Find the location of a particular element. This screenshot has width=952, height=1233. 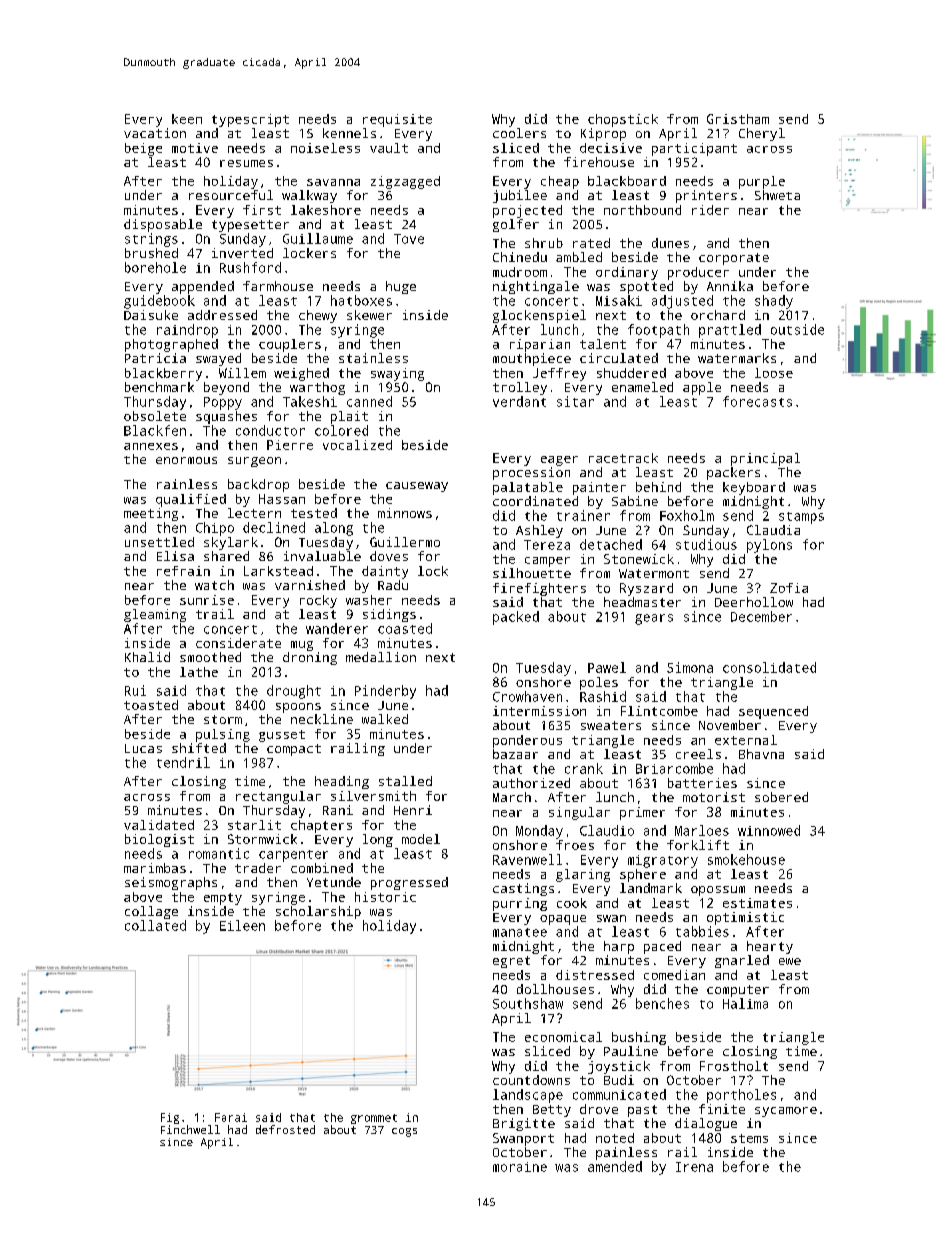

Farai is located at coordinates (231, 1117).
